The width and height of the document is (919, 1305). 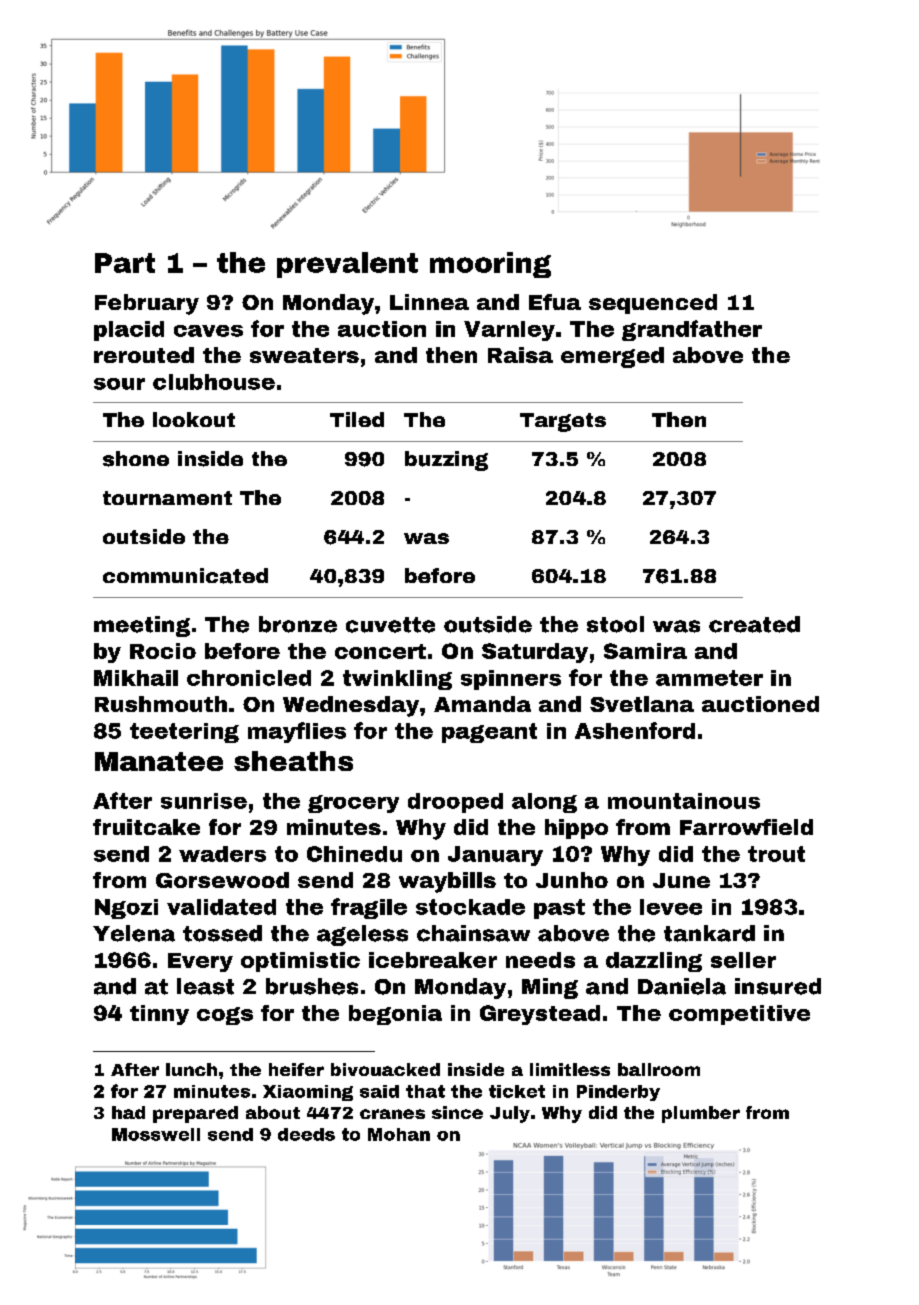 What do you see at coordinates (682, 986) in the document?
I see `Daniela` at bounding box center [682, 986].
